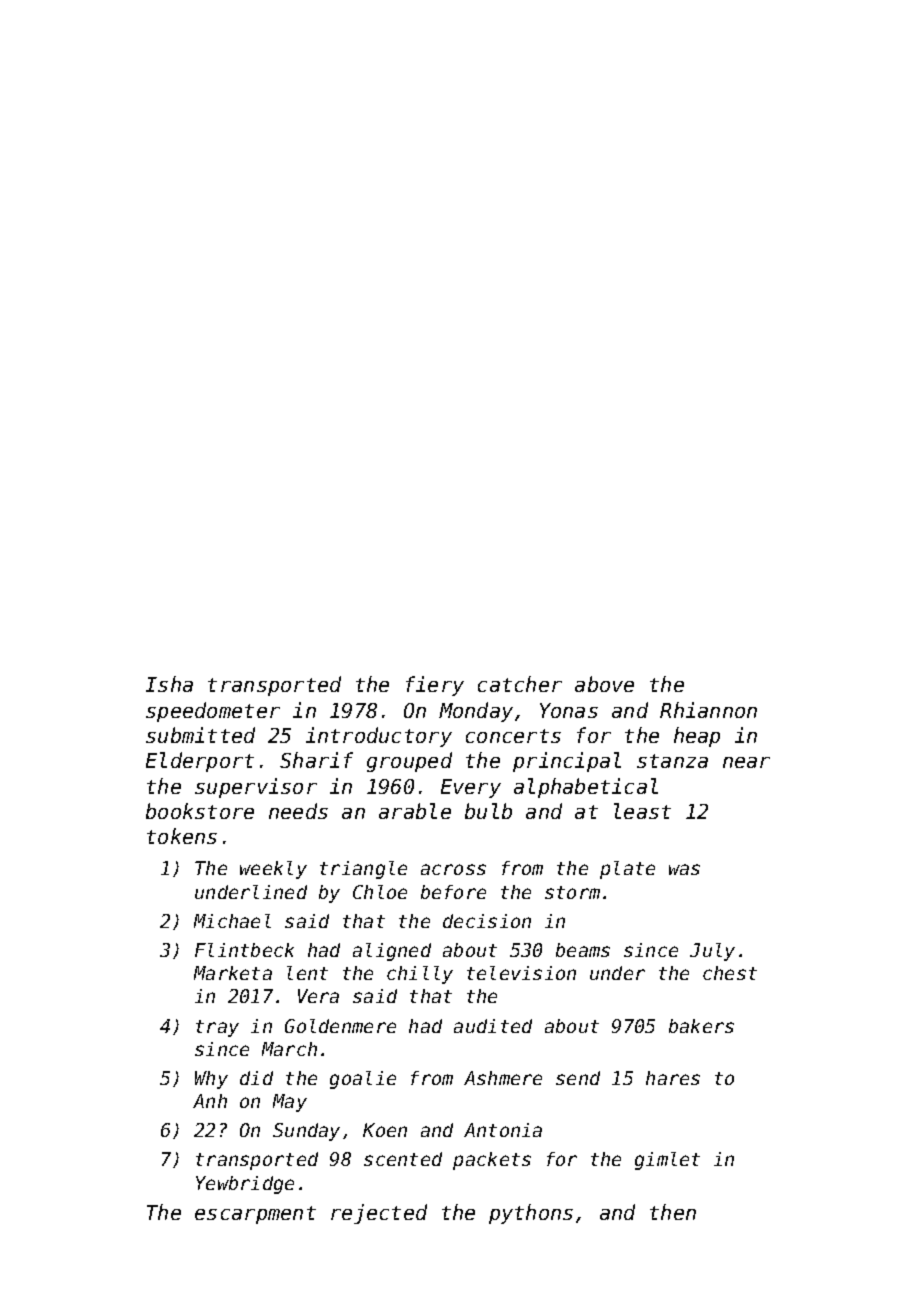  I want to click on Ashmere, so click(503, 1078).
